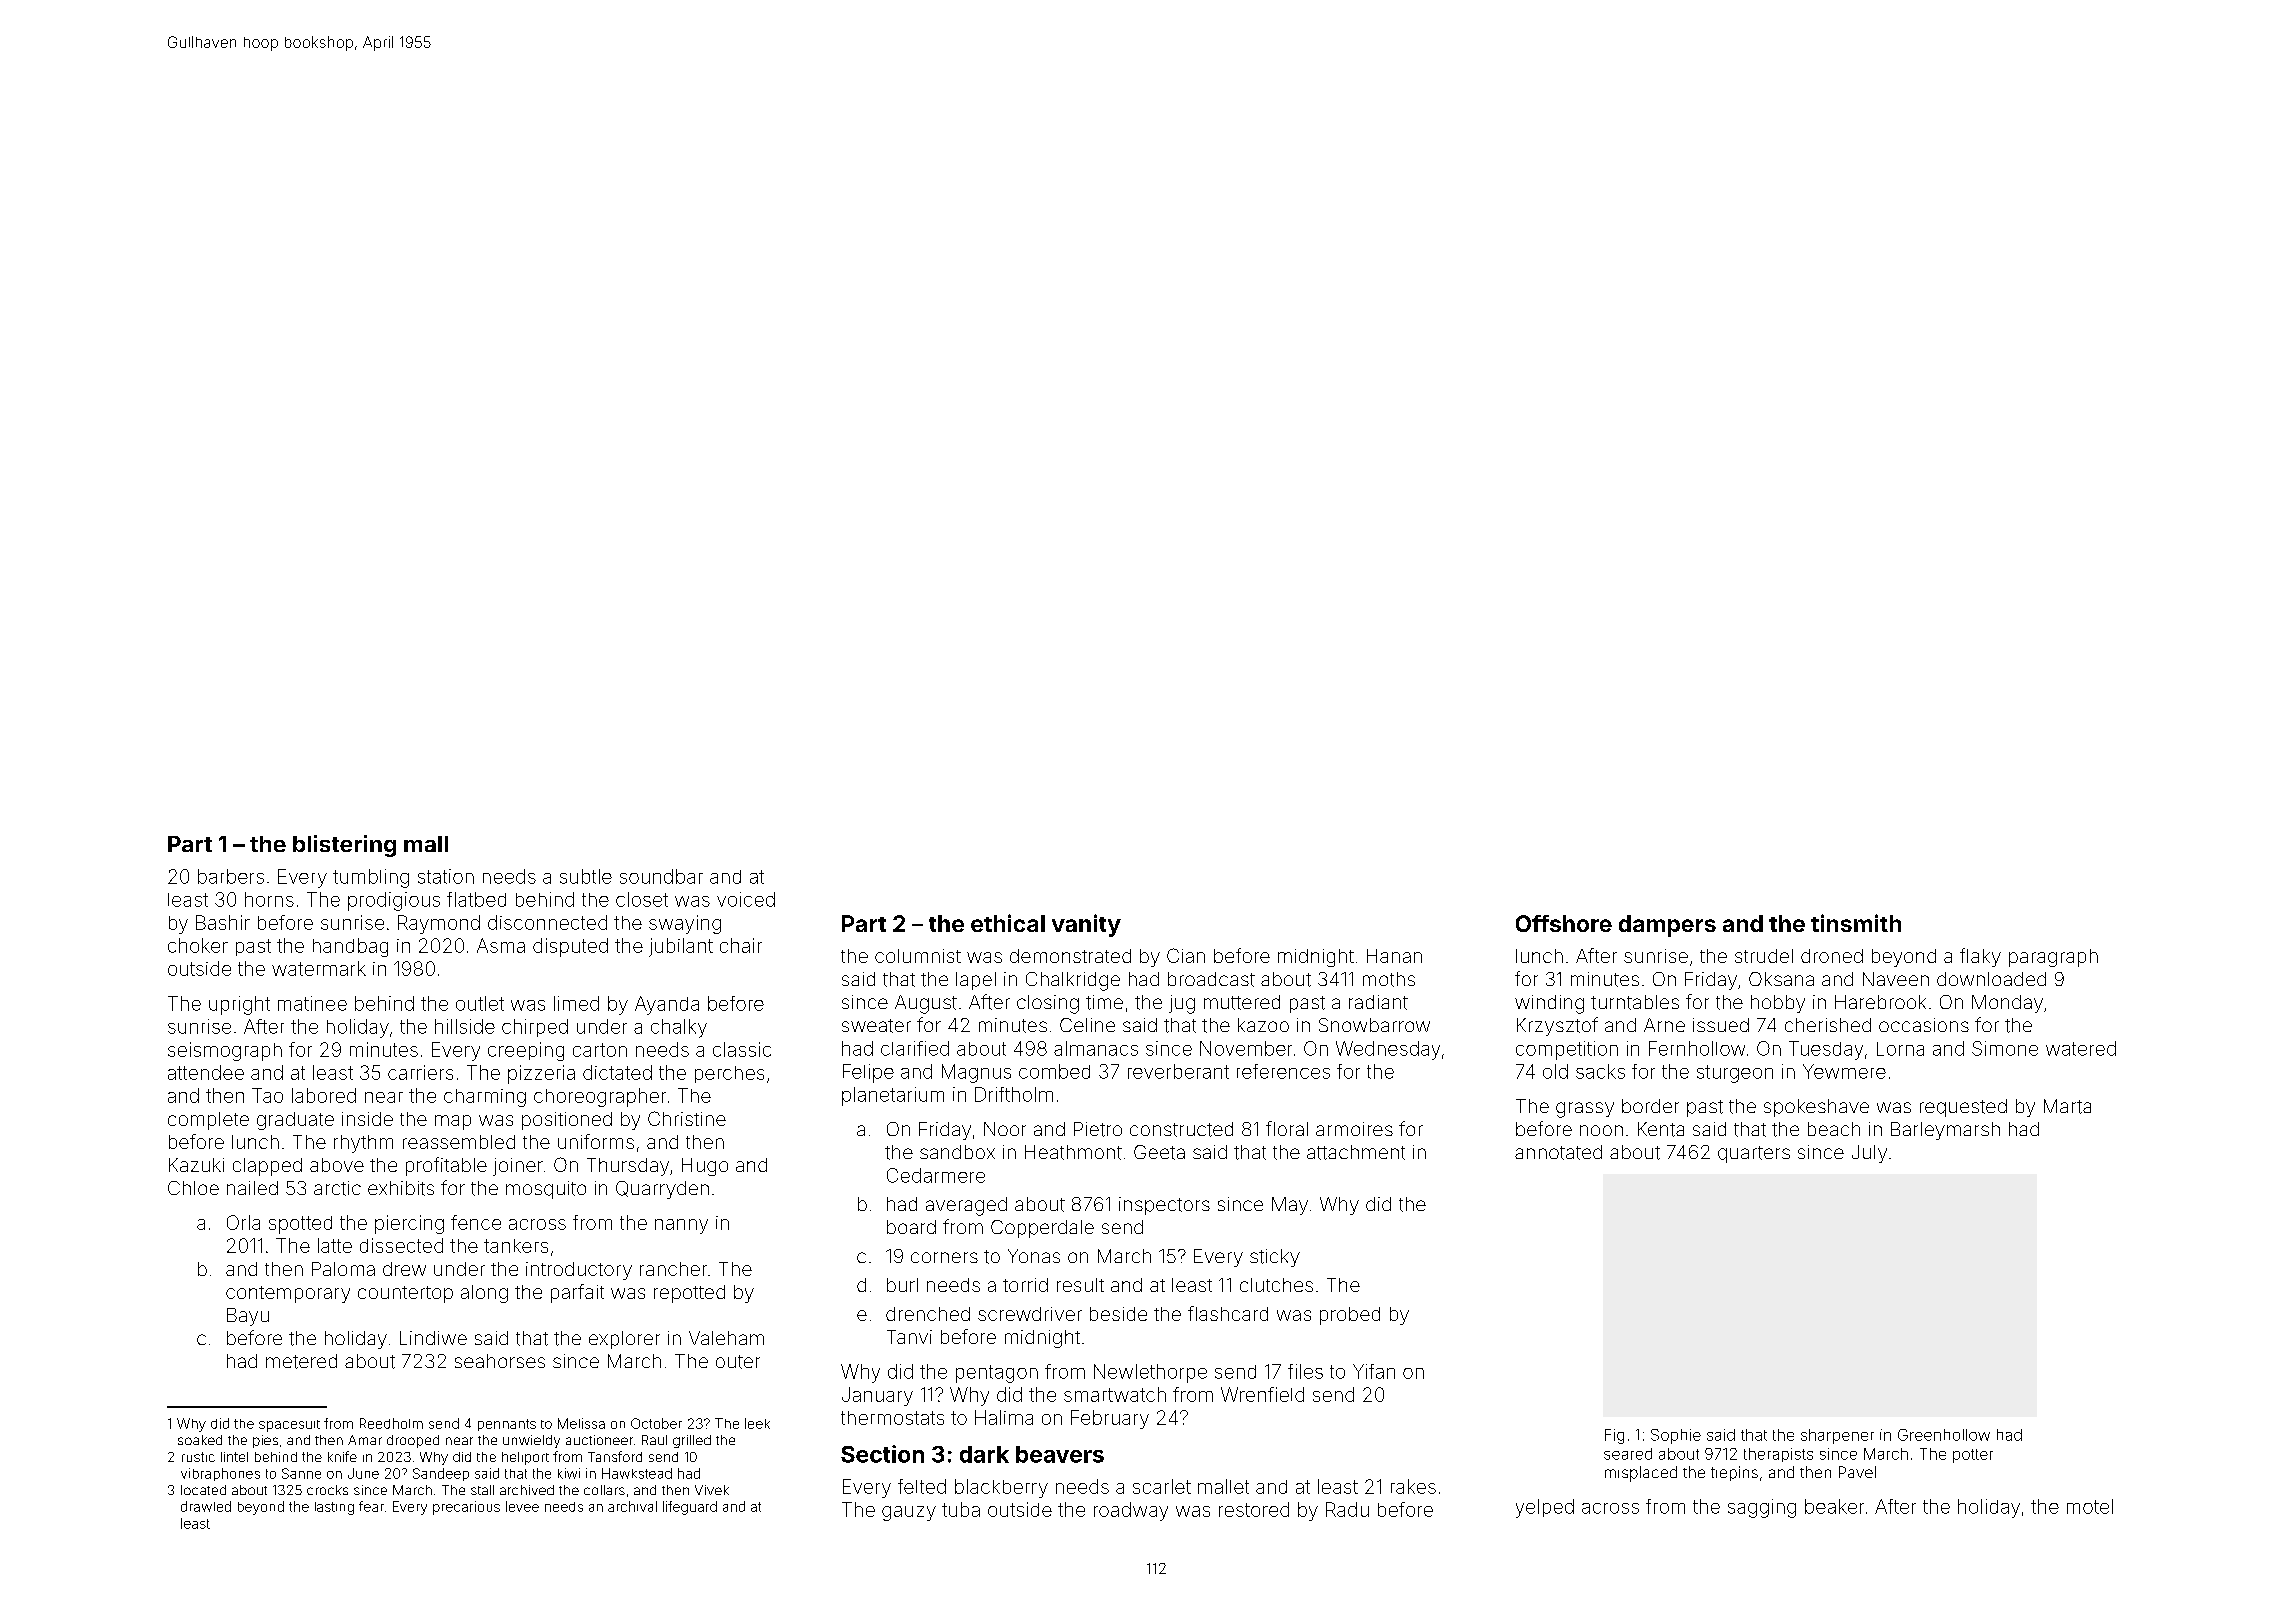 This screenshot has width=2292, height=1620. I want to click on Offshore, so click(1564, 923).
